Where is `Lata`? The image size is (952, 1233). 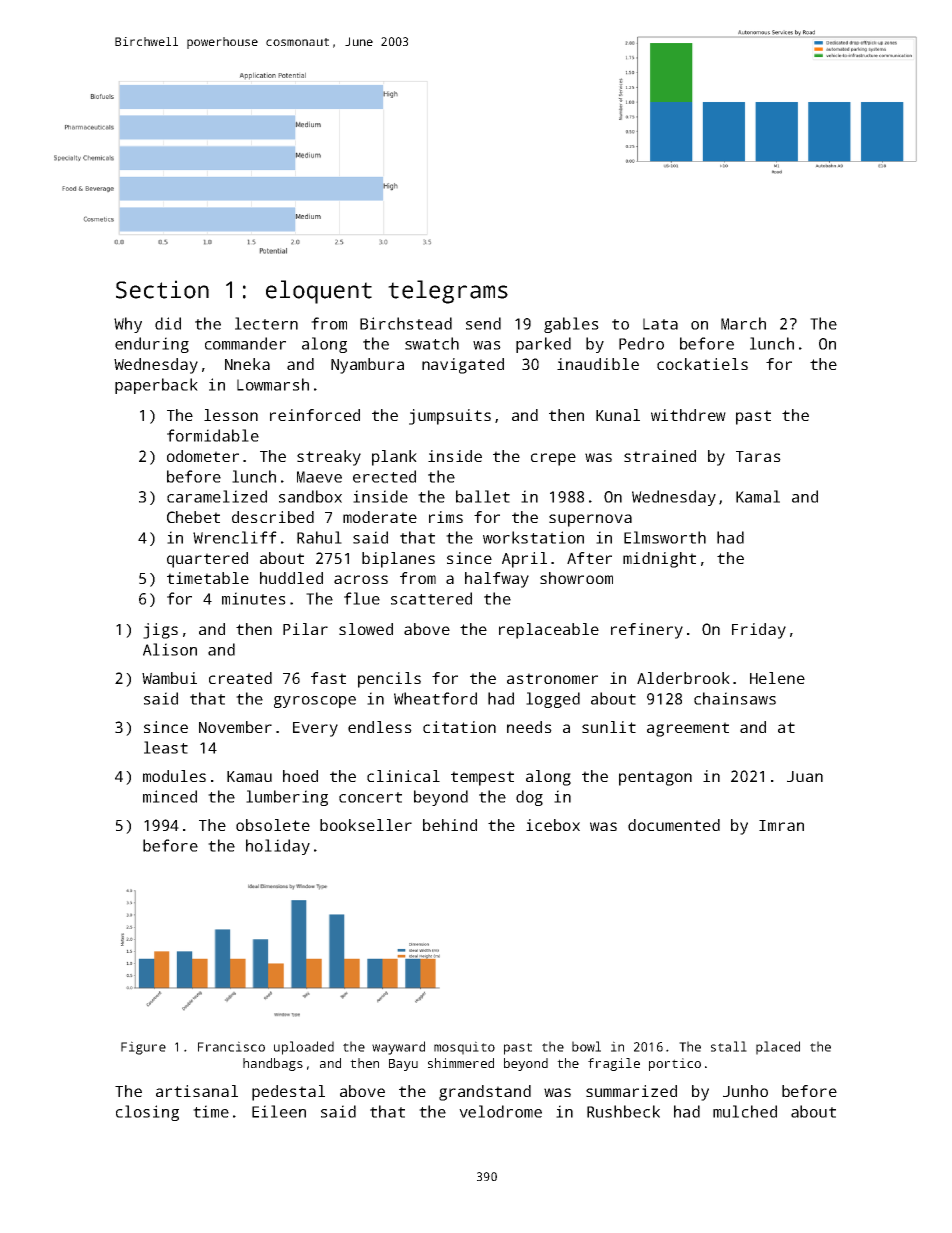
Lata is located at coordinates (660, 324).
